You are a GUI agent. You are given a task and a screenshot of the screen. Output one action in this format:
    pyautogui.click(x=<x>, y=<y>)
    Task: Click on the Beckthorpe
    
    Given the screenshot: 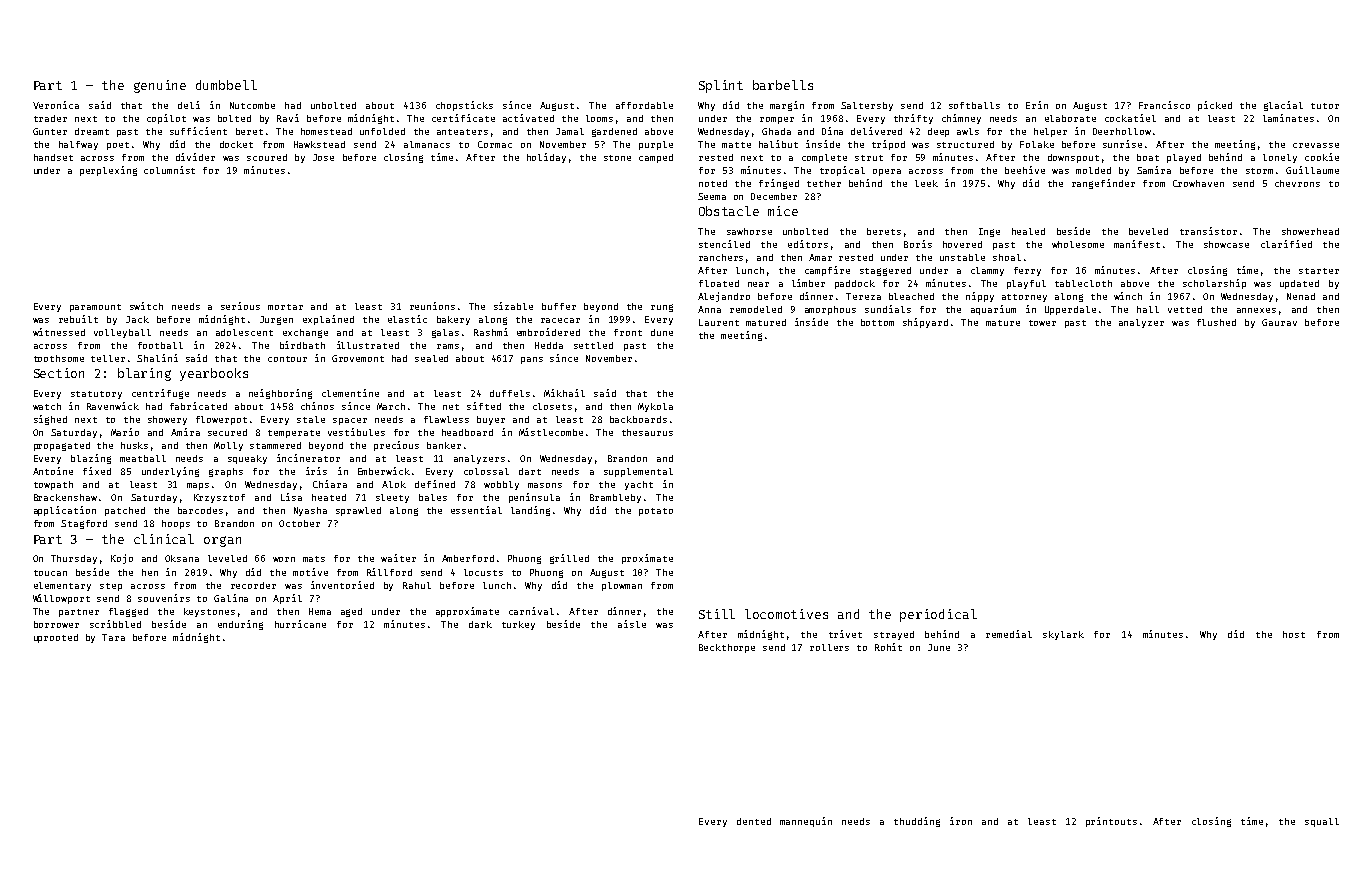 What is the action you would take?
    pyautogui.click(x=727, y=648)
